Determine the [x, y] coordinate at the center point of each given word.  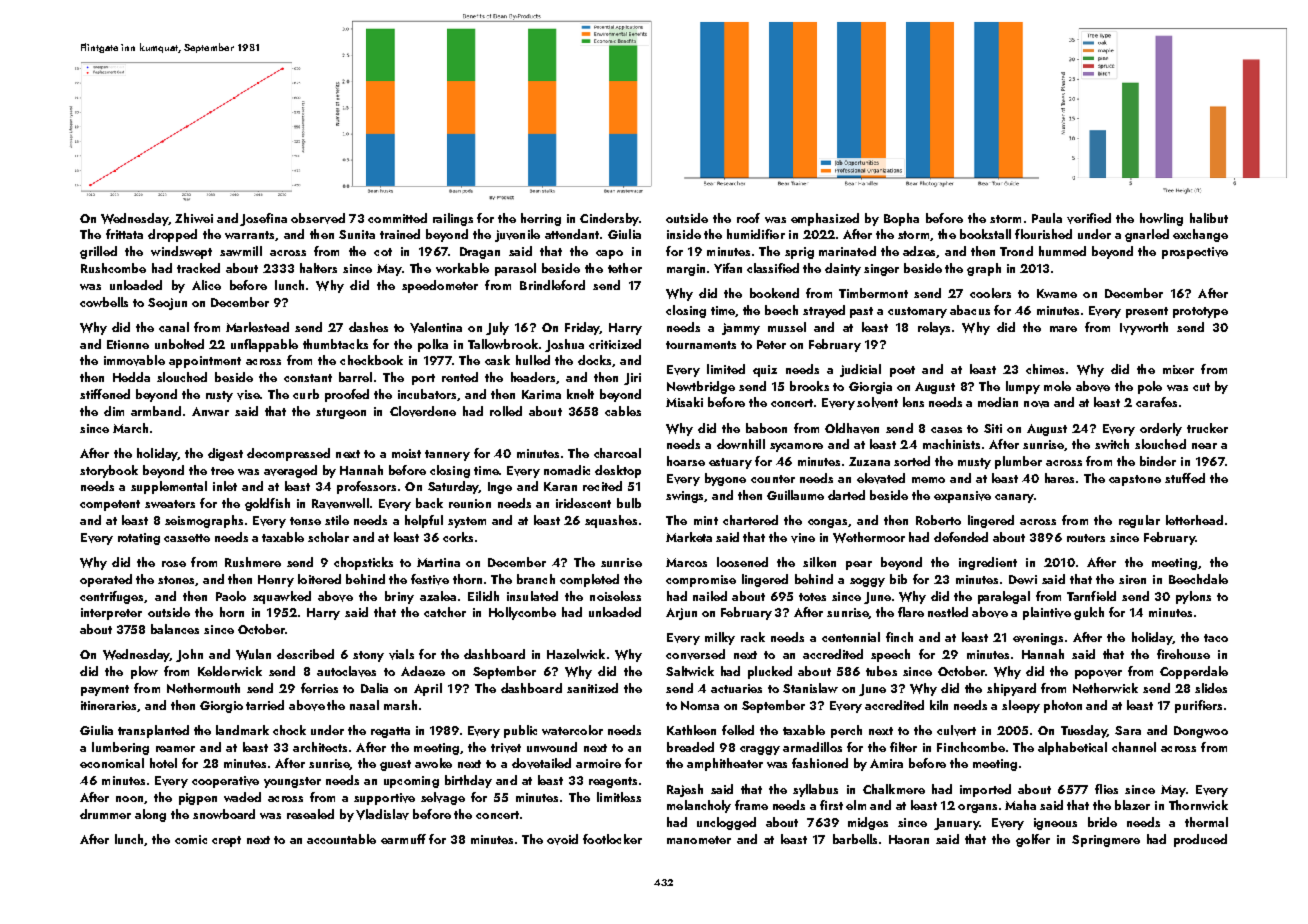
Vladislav [382, 814]
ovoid [562, 839]
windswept [181, 252]
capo [609, 254]
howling [1161, 219]
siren [1132, 579]
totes [812, 597]
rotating [139, 539]
